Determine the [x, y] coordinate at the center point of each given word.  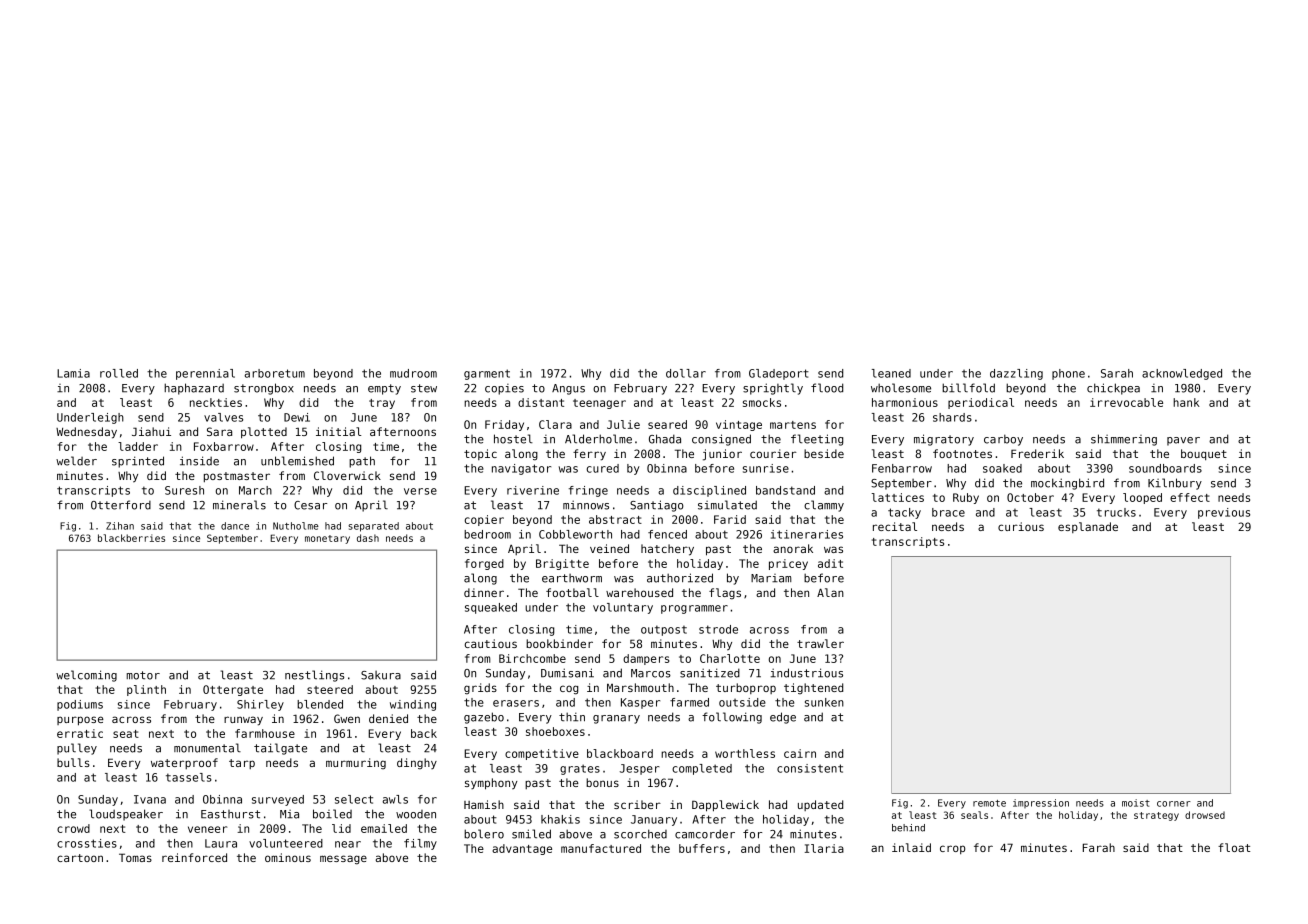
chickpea [1113, 389]
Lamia [73, 373]
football [572, 592]
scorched [640, 834]
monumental [207, 748]
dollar [686, 373]
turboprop [746, 688]
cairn [800, 753]
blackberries [131, 538]
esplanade [1088, 527]
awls [395, 799]
